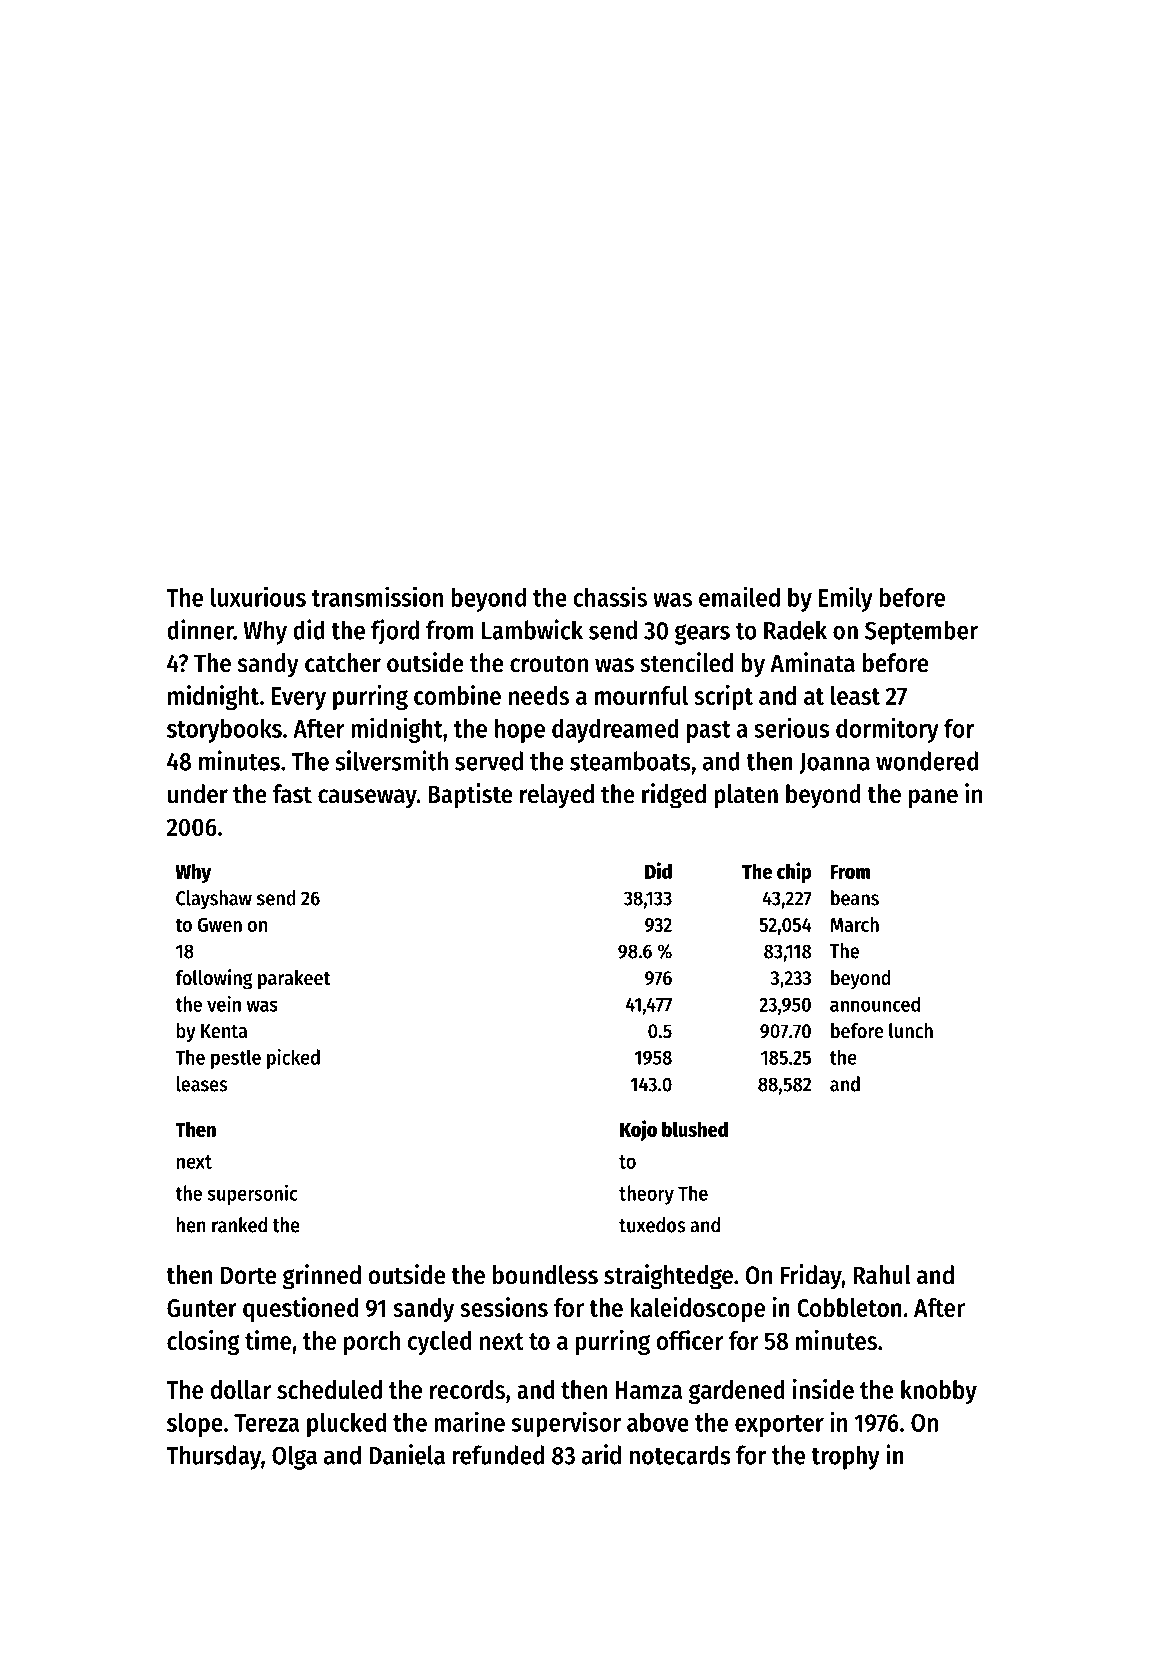 This screenshot has height=1654, width=1165. Describe the element at coordinates (845, 1457) in the screenshot. I see `trophy` at that location.
